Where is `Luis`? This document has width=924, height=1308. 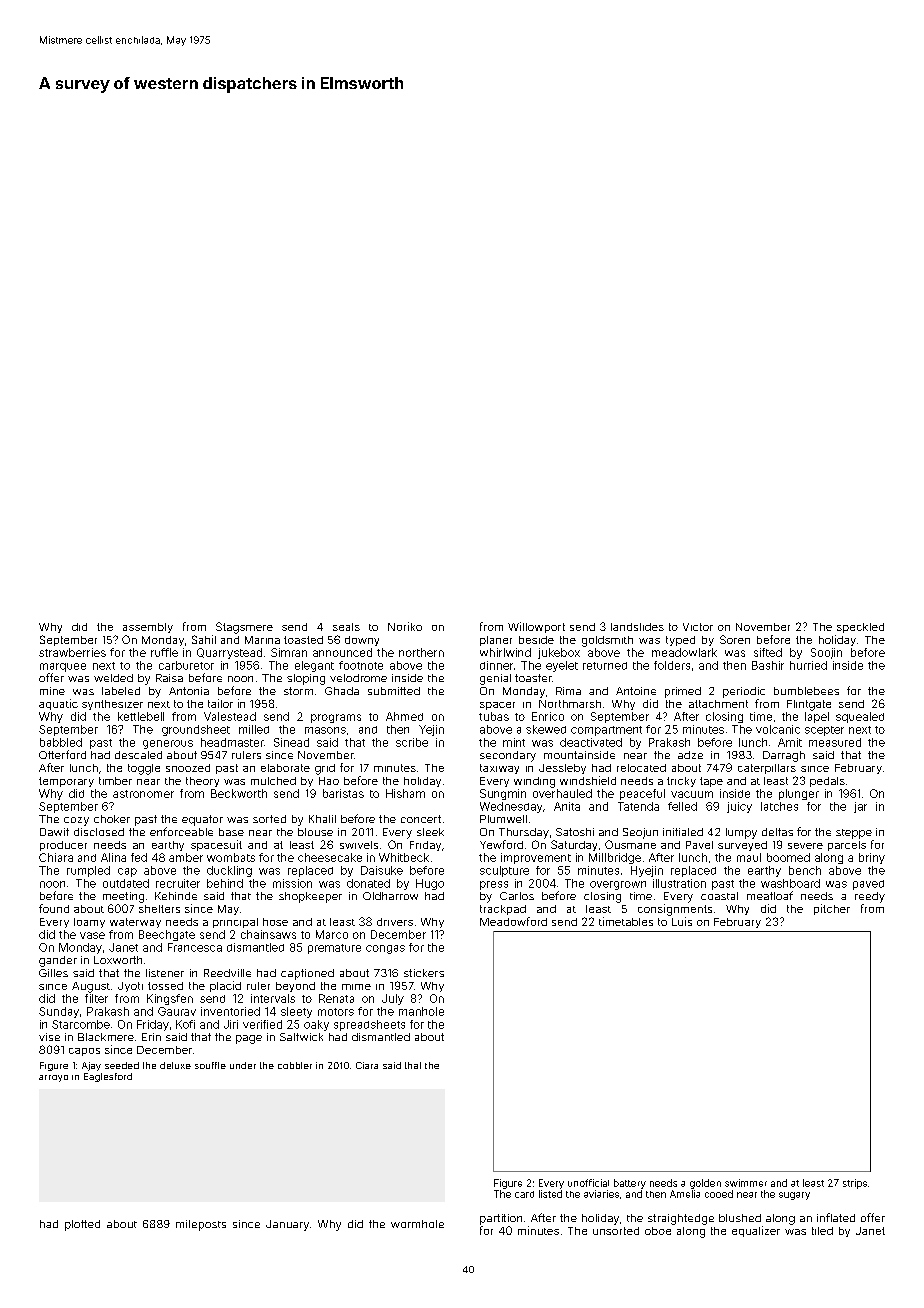 Luis is located at coordinates (682, 921).
